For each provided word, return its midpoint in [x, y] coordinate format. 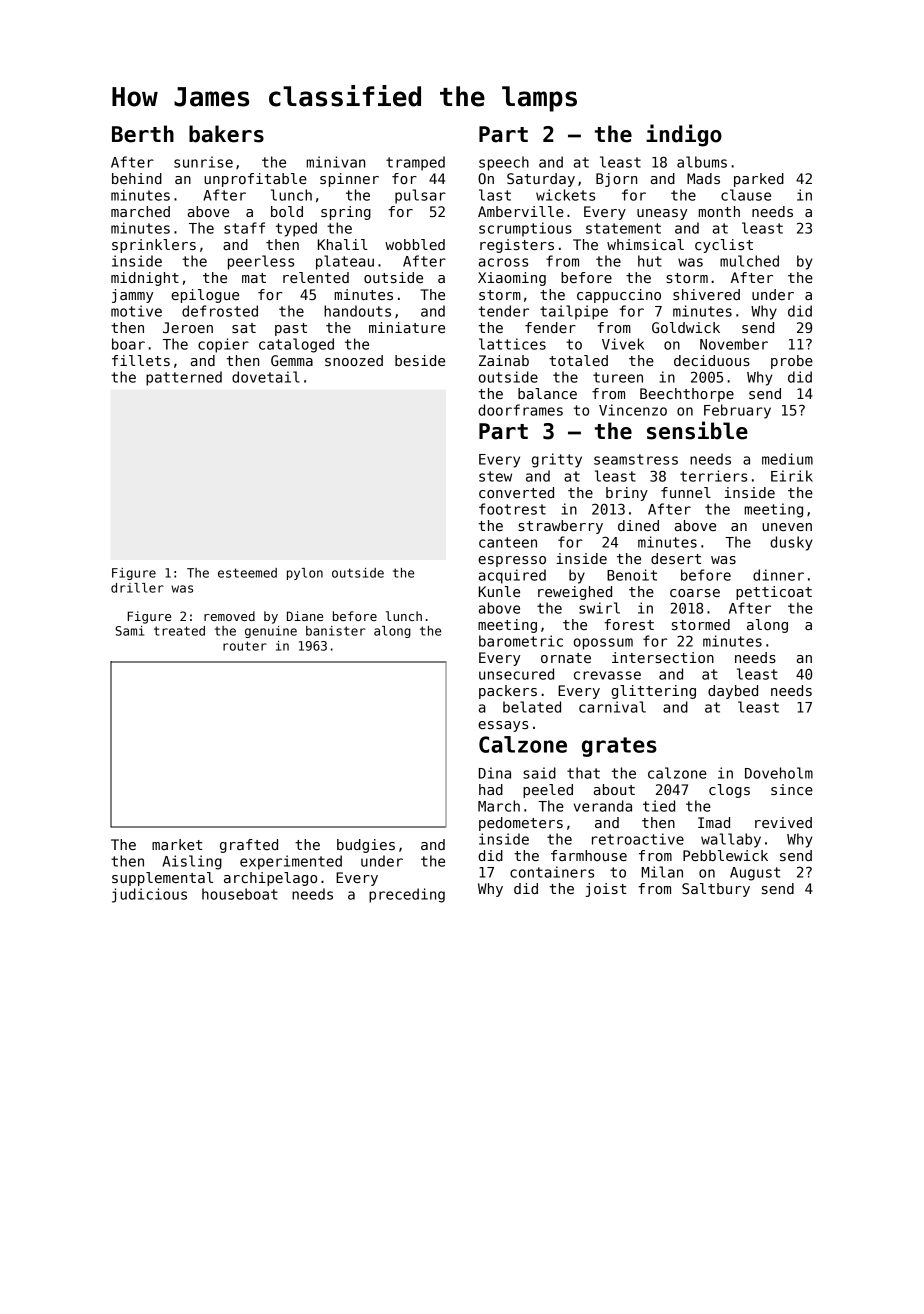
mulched [749, 261]
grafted [249, 846]
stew [495, 476]
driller [137, 588]
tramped [415, 163]
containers [552, 872]
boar [128, 344]
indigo [684, 135]
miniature [407, 327]
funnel [686, 492]
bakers [226, 134]
